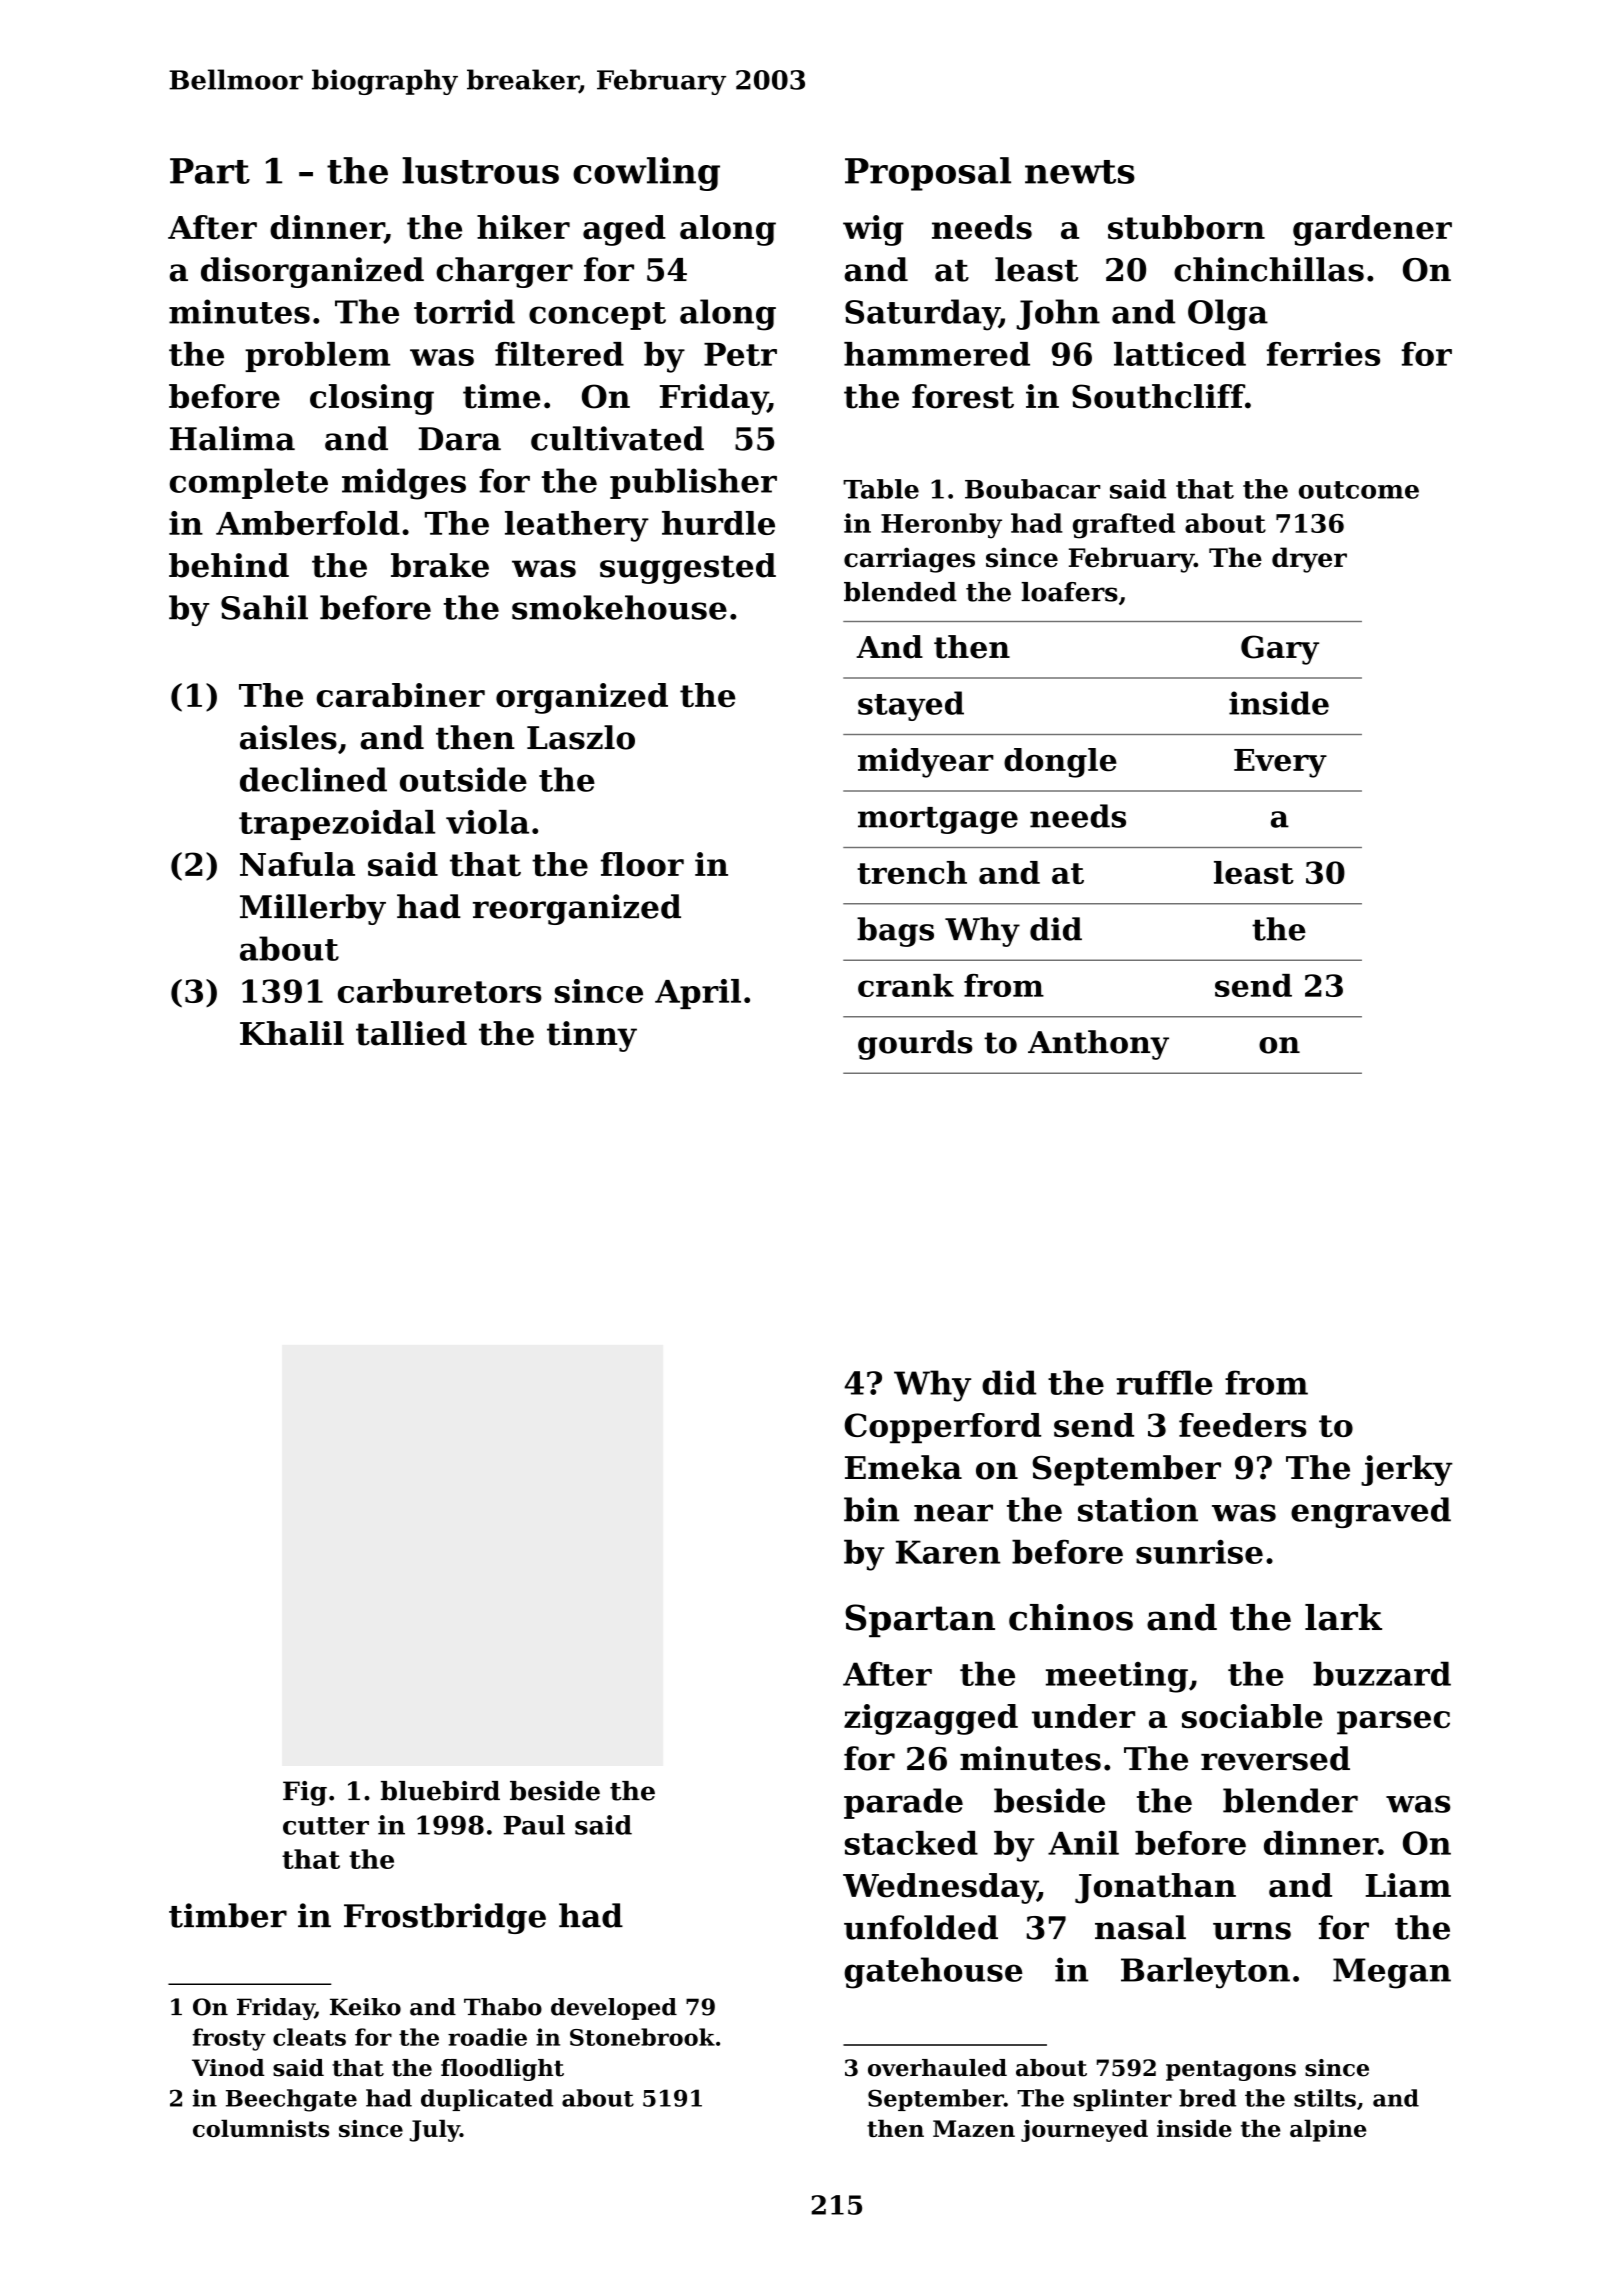  What do you see at coordinates (411, 1033) in the screenshot?
I see `tallied` at bounding box center [411, 1033].
